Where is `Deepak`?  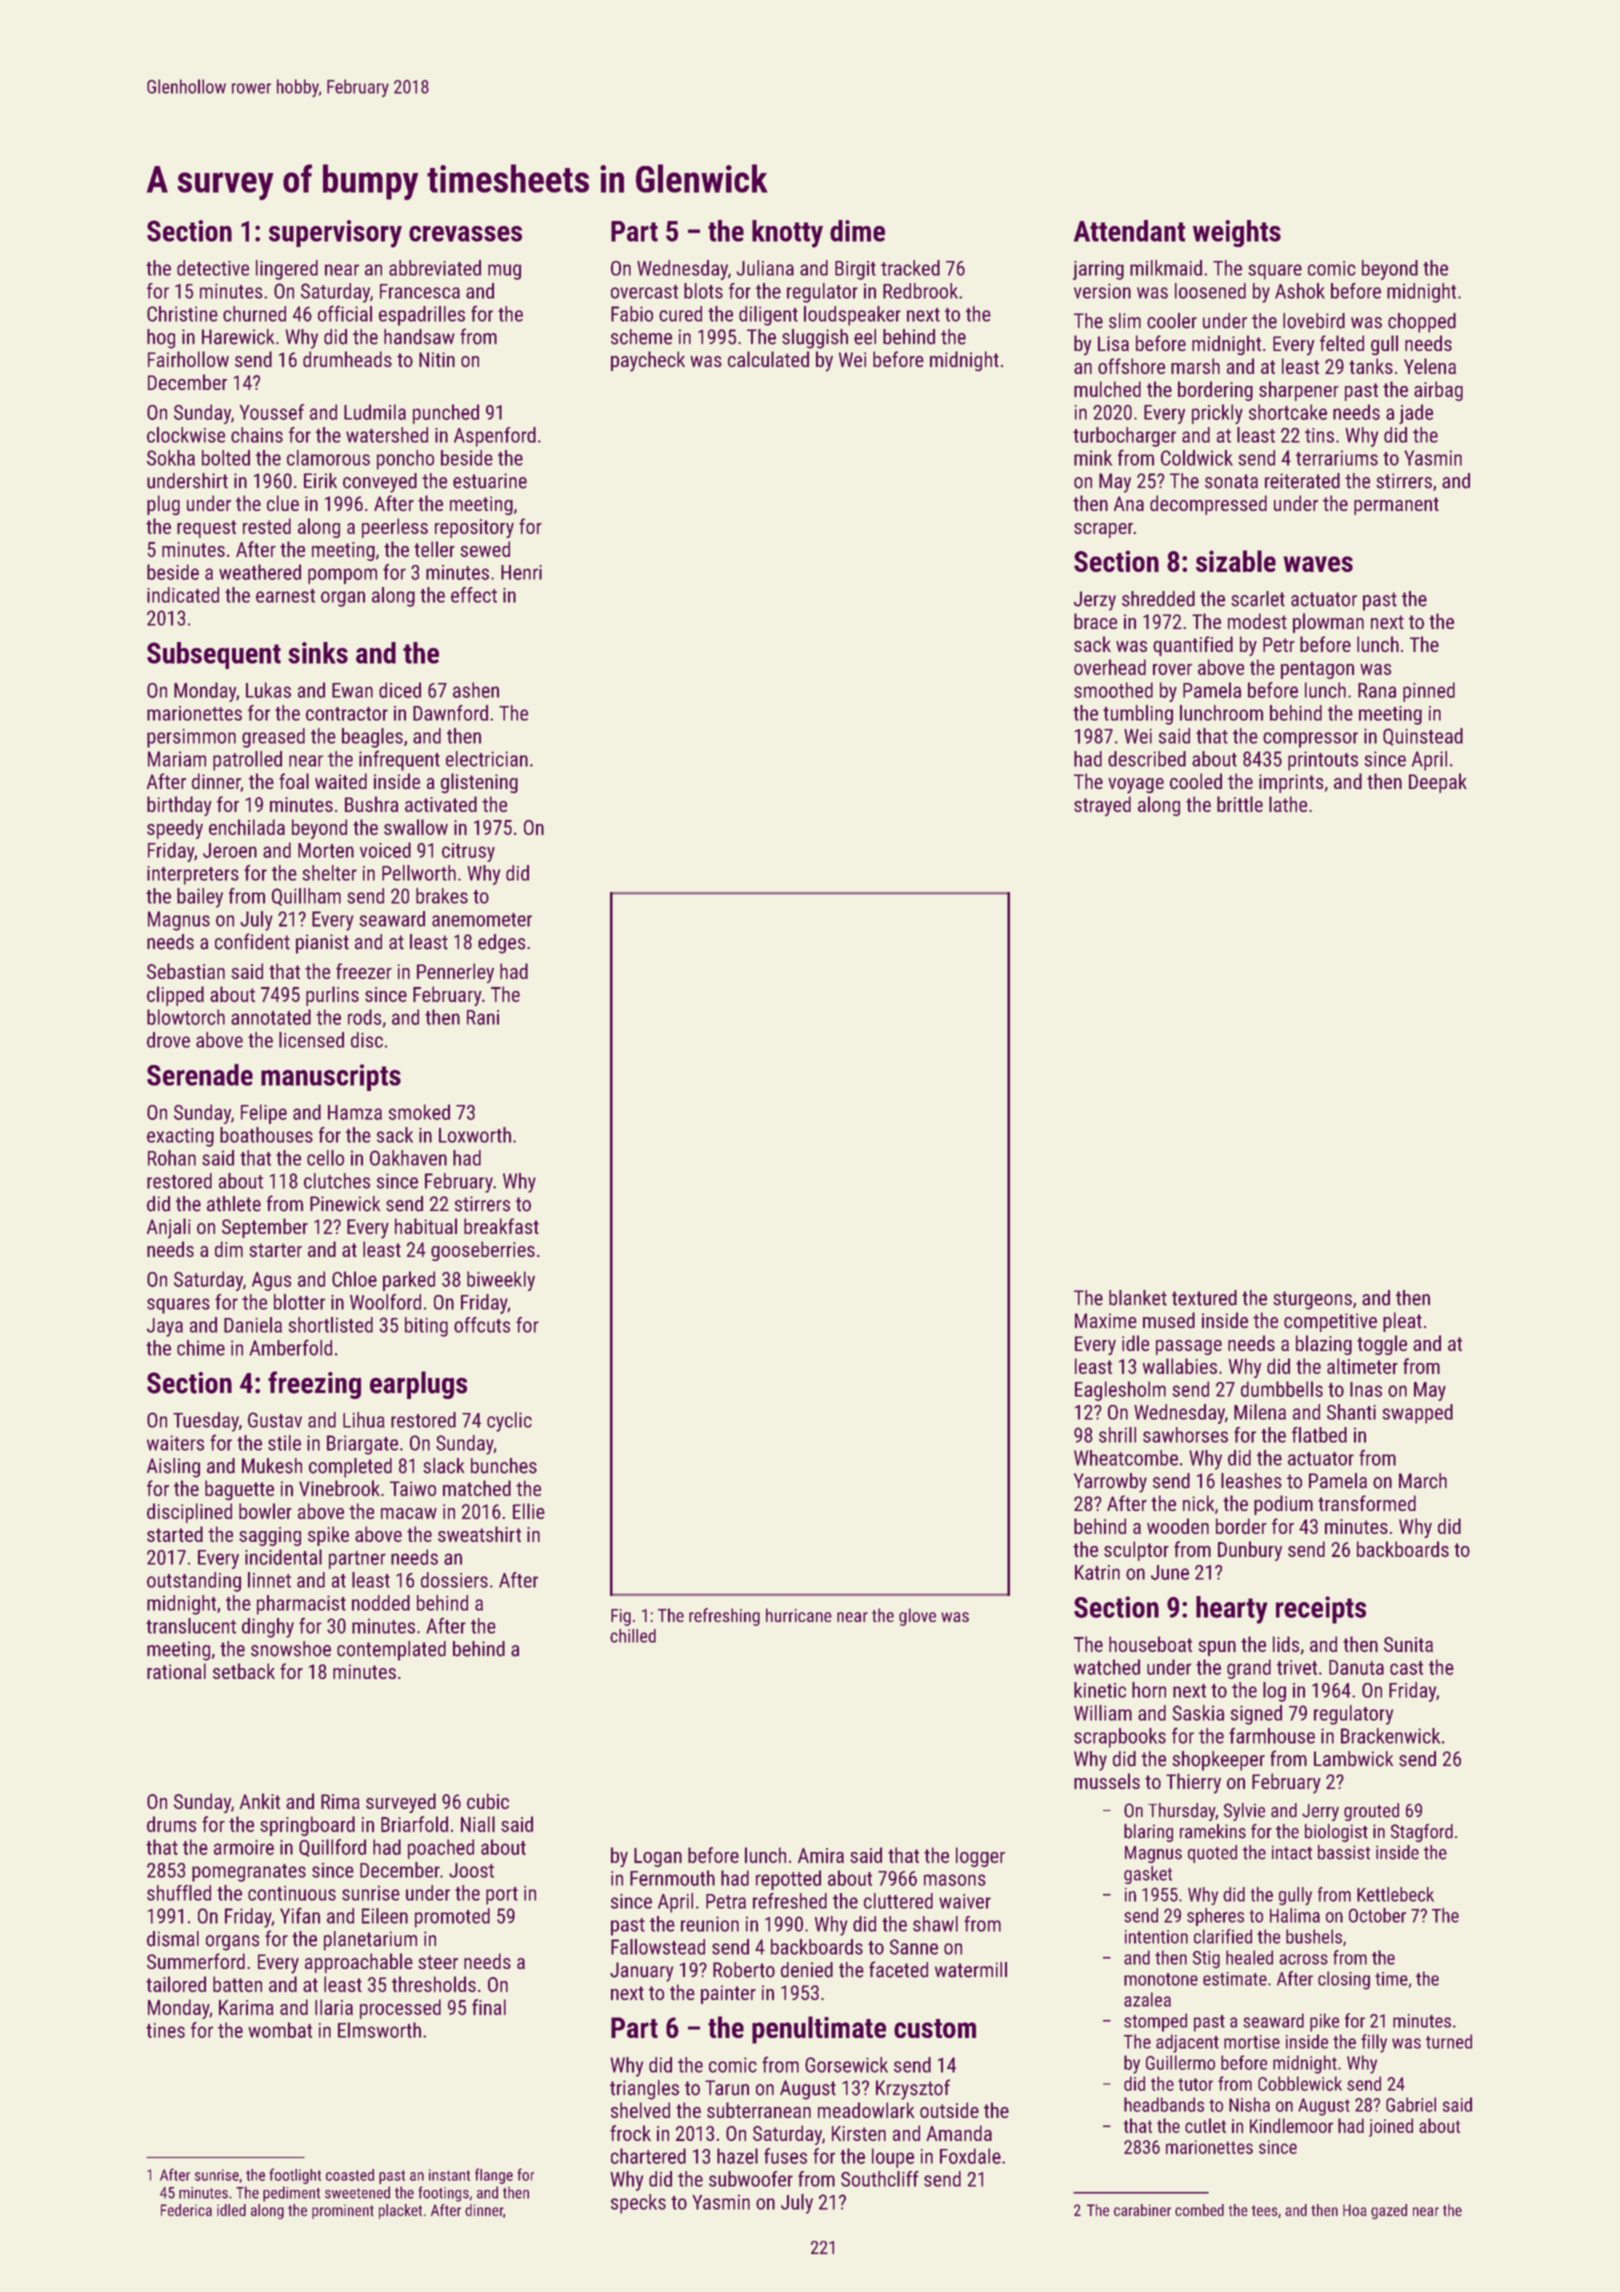
Deepak is located at coordinates (1438, 783).
